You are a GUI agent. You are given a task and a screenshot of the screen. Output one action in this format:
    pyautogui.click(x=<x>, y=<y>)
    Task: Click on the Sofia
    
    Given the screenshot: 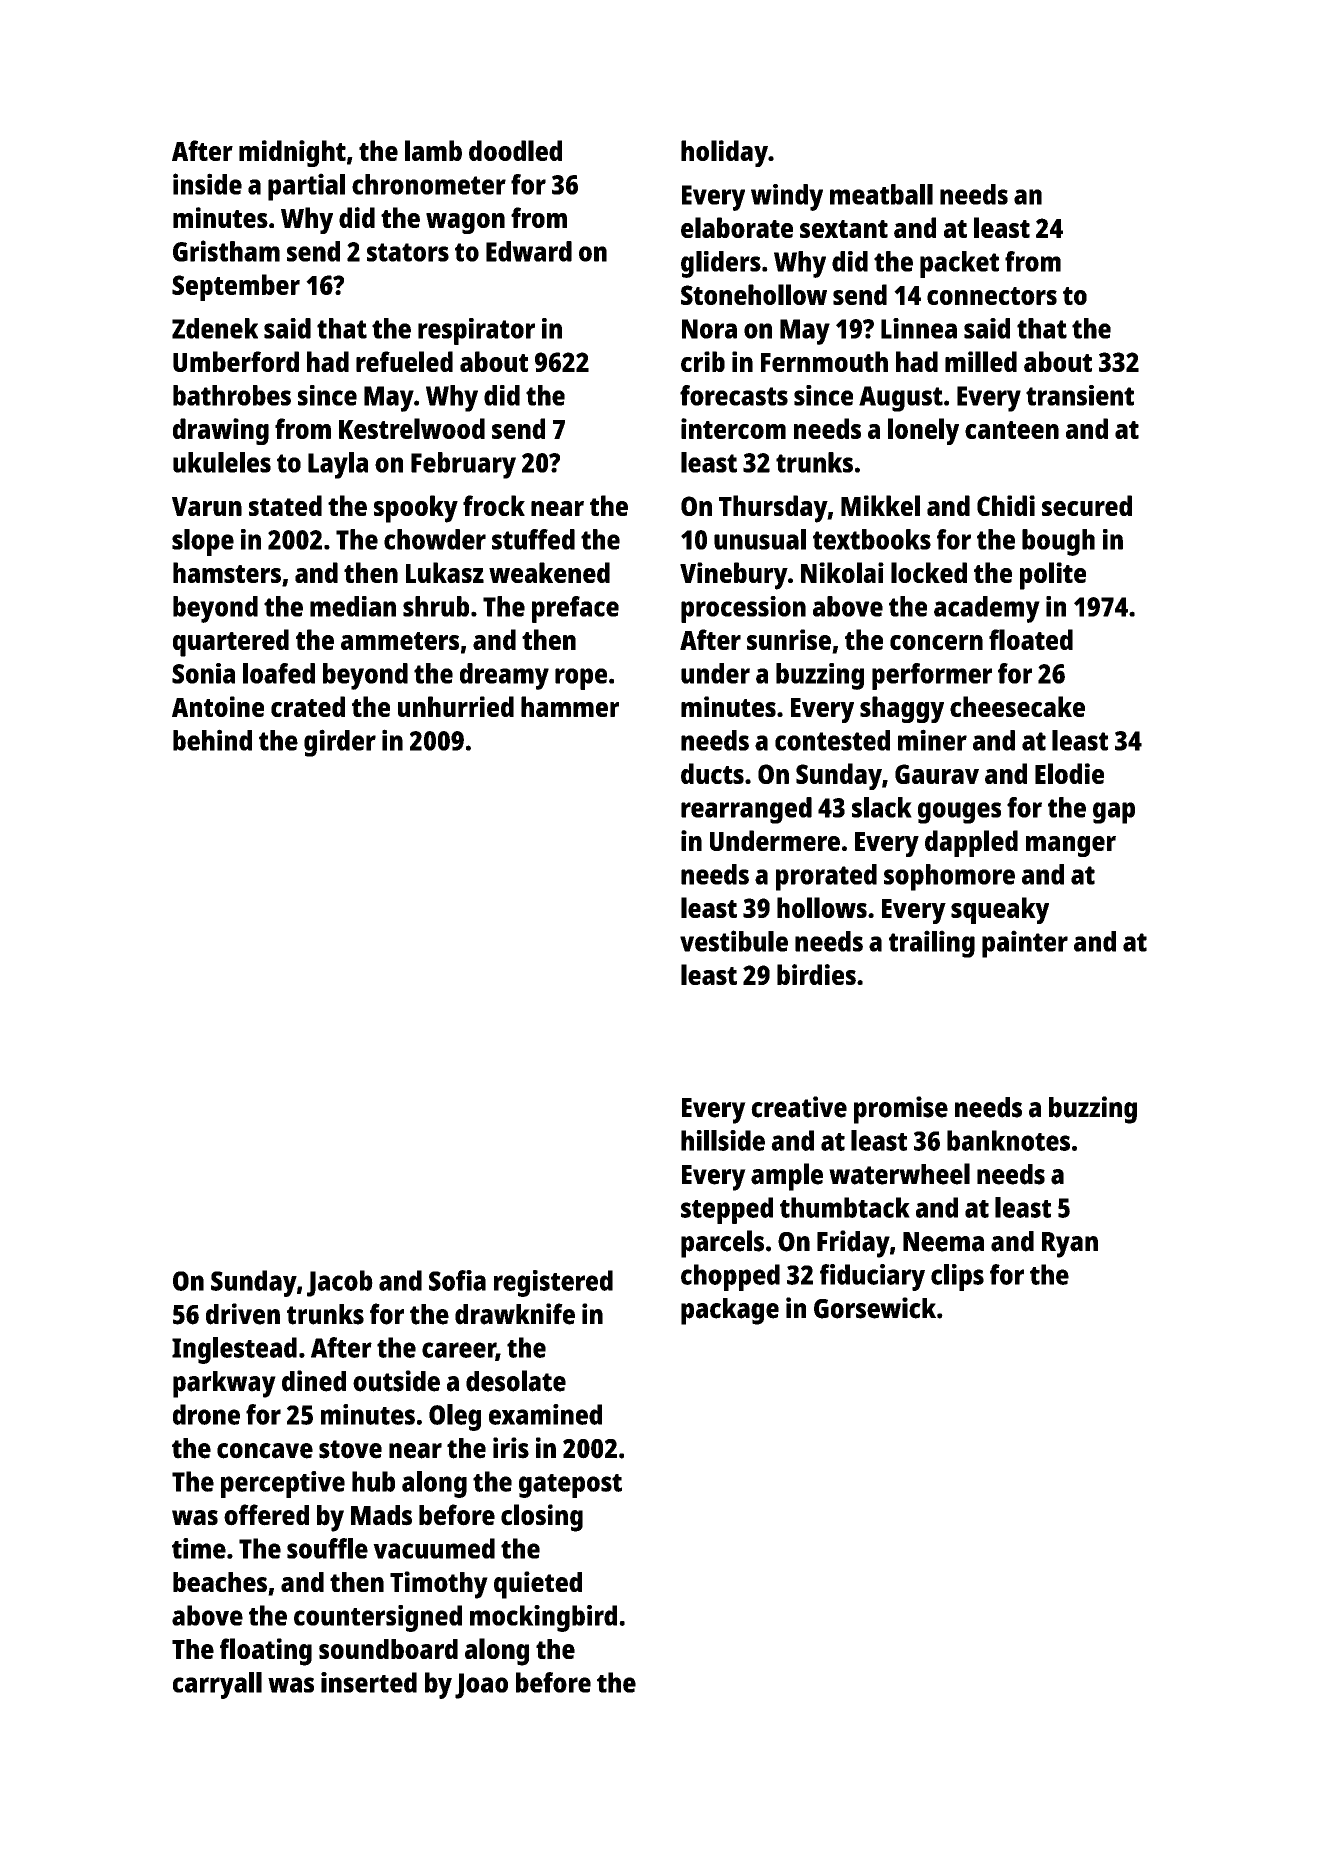 What is the action you would take?
    pyautogui.click(x=457, y=1280)
